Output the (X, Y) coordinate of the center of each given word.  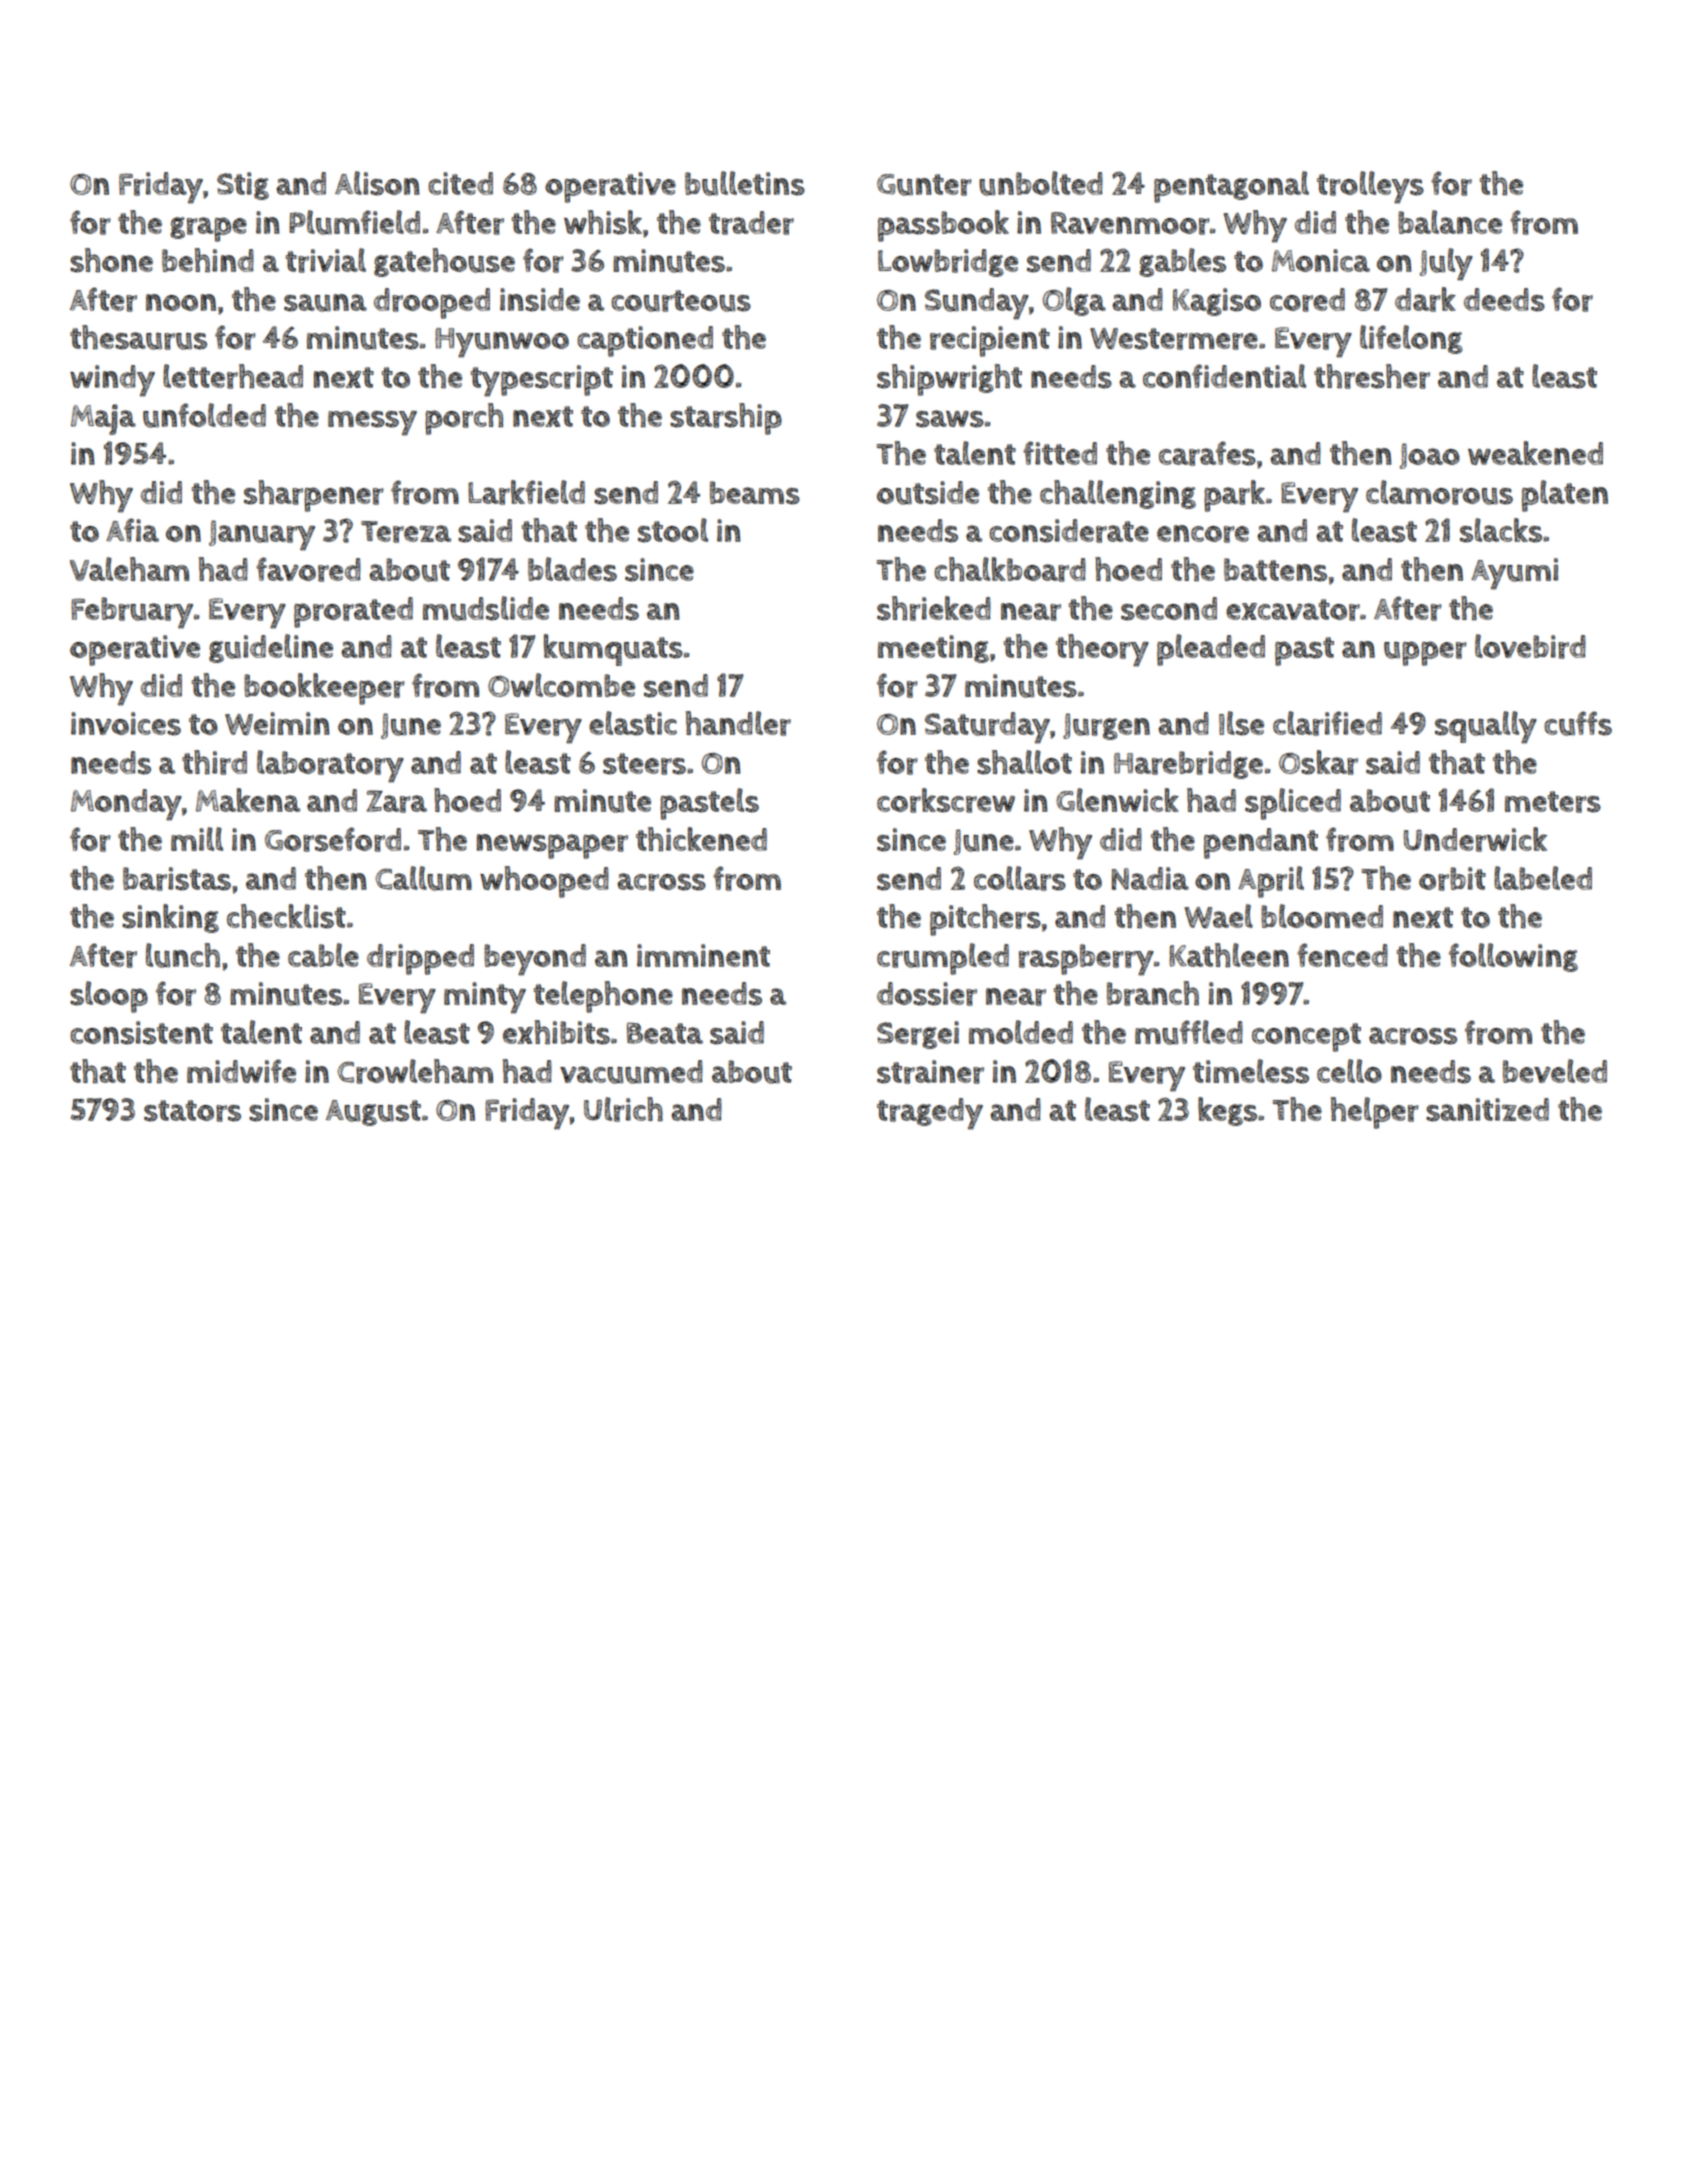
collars (1020, 878)
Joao (1430, 456)
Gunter (924, 185)
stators (192, 1111)
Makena (248, 800)
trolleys (1370, 187)
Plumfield (354, 222)
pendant (1261, 843)
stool (673, 530)
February (132, 613)
